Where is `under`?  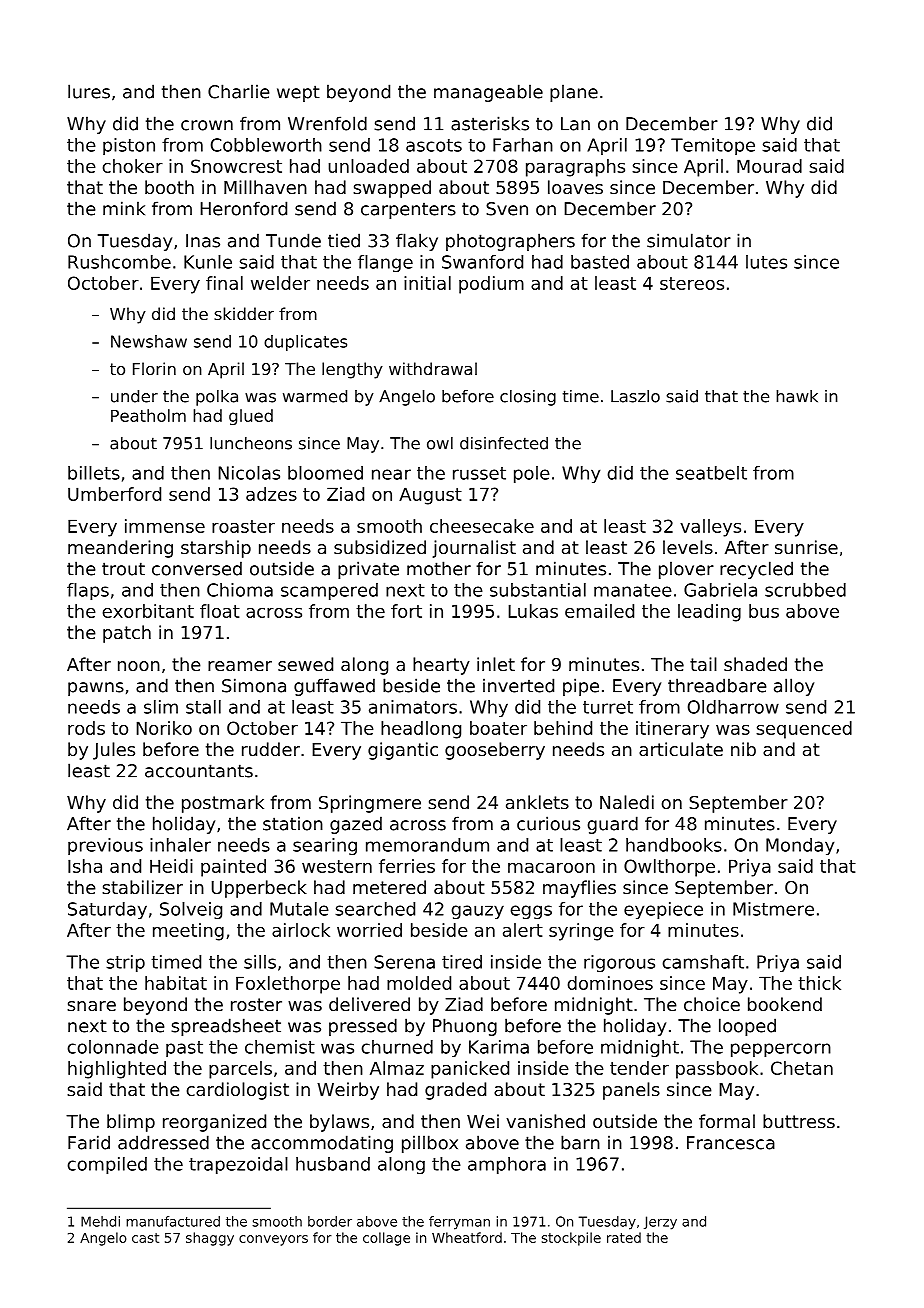
under is located at coordinates (134, 396).
